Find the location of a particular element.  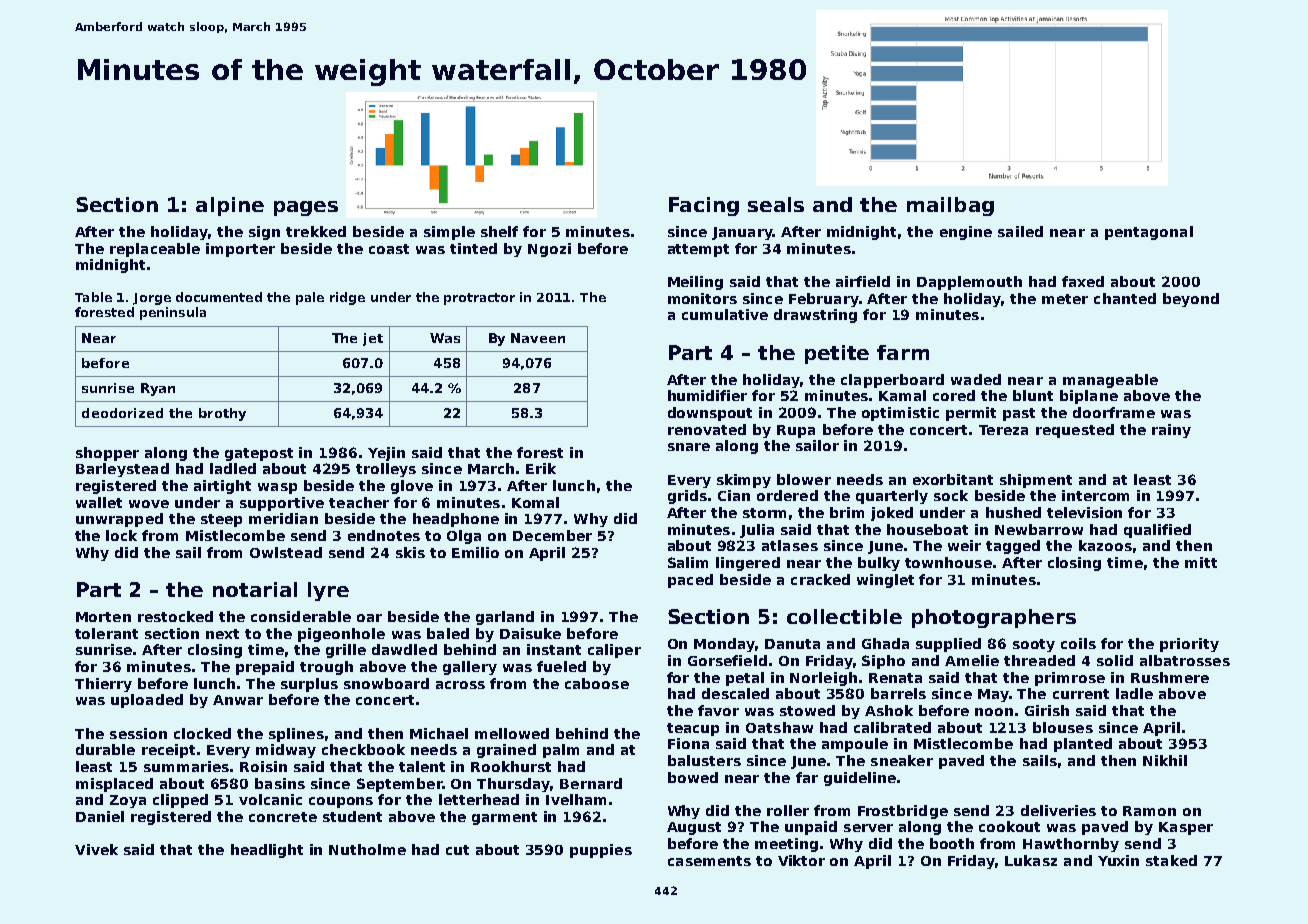

lyre is located at coordinates (328, 591).
